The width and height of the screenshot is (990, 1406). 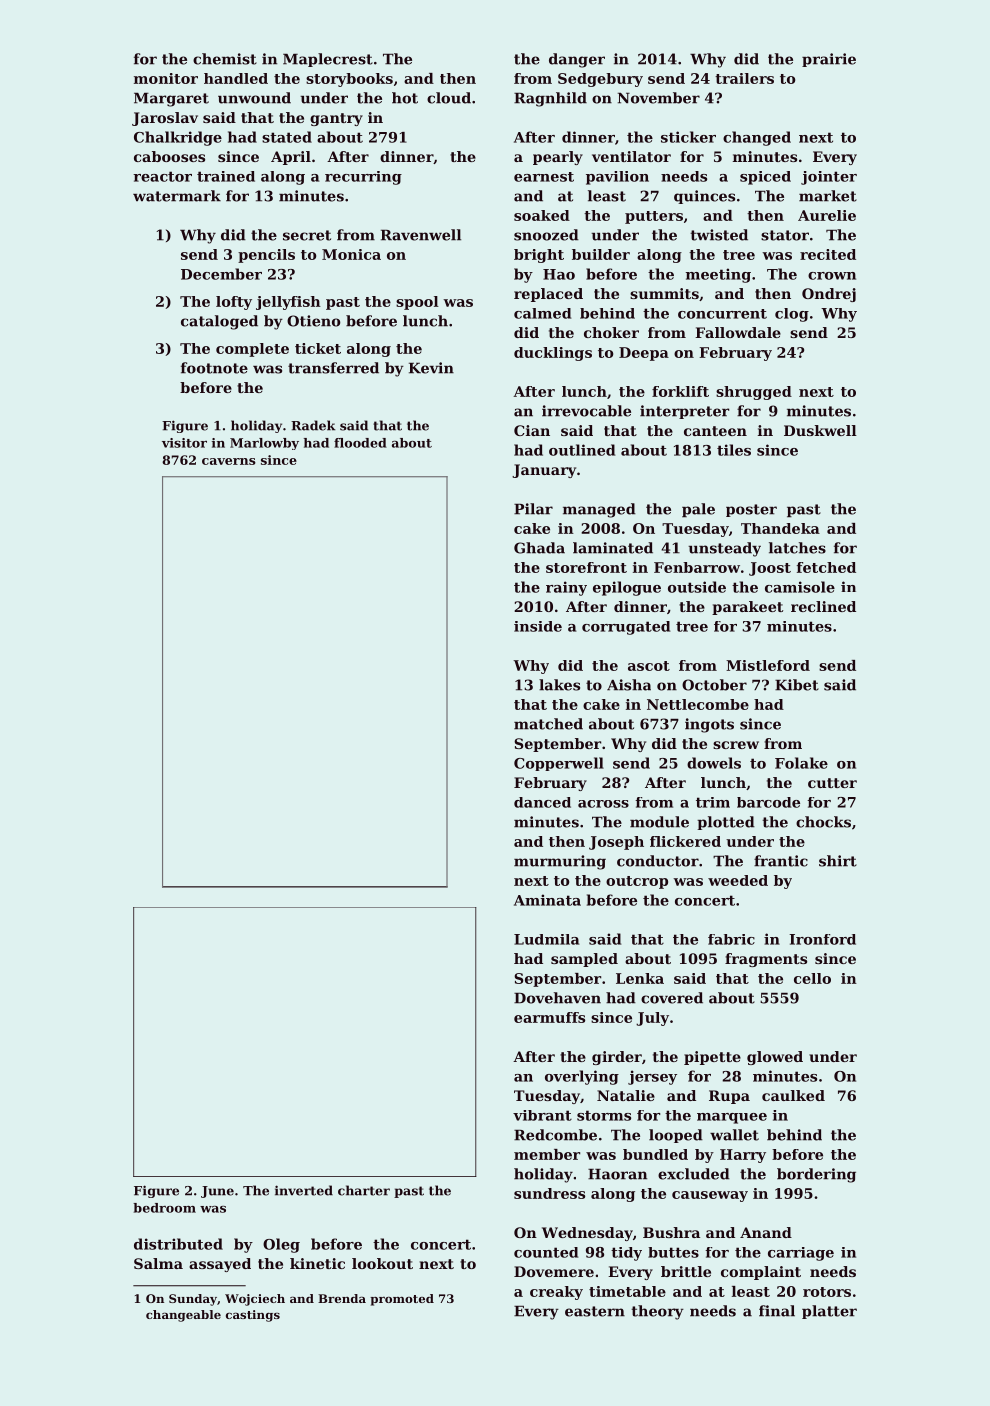 What do you see at coordinates (548, 724) in the screenshot?
I see `matched` at bounding box center [548, 724].
